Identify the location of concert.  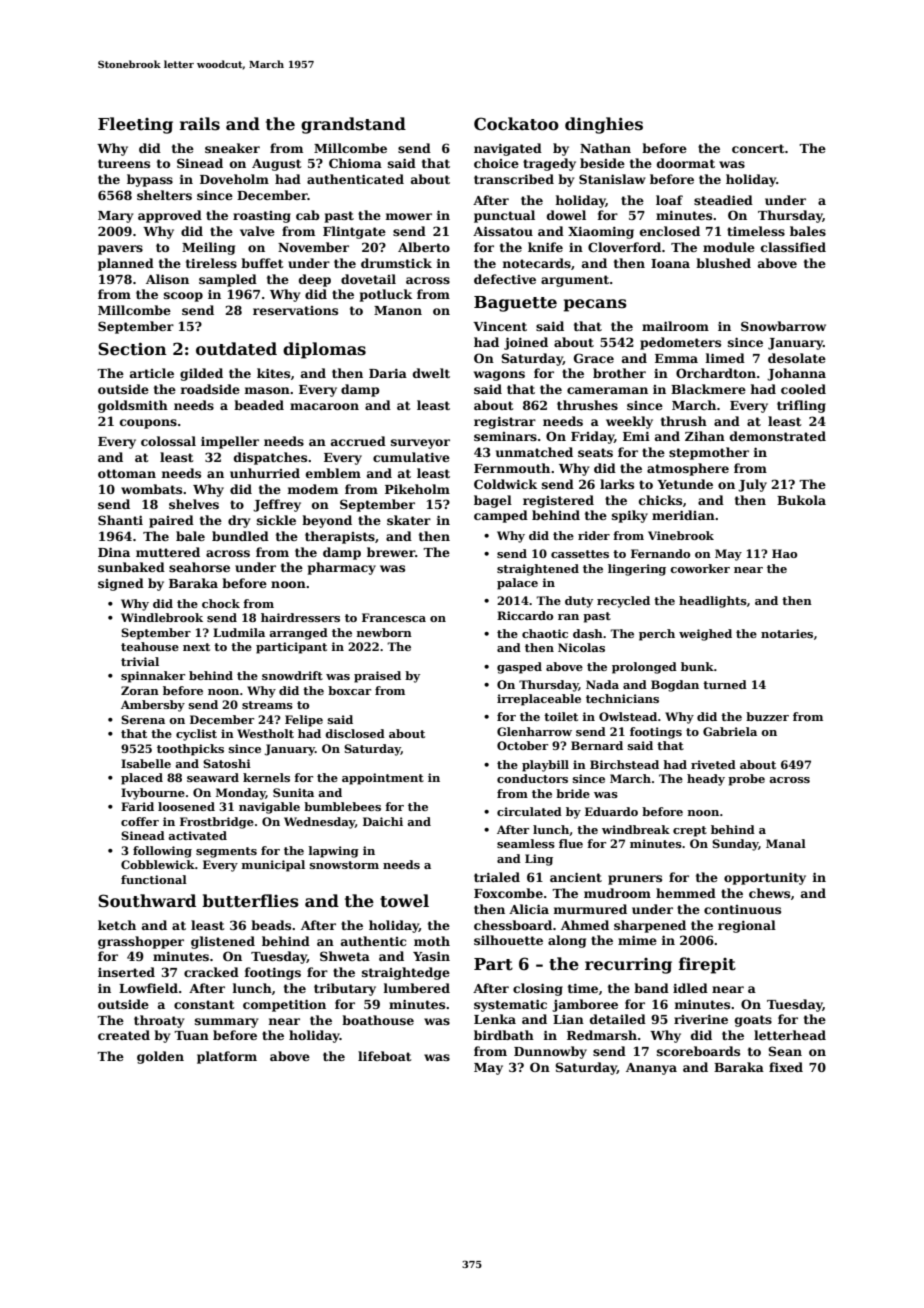
(758, 148).
